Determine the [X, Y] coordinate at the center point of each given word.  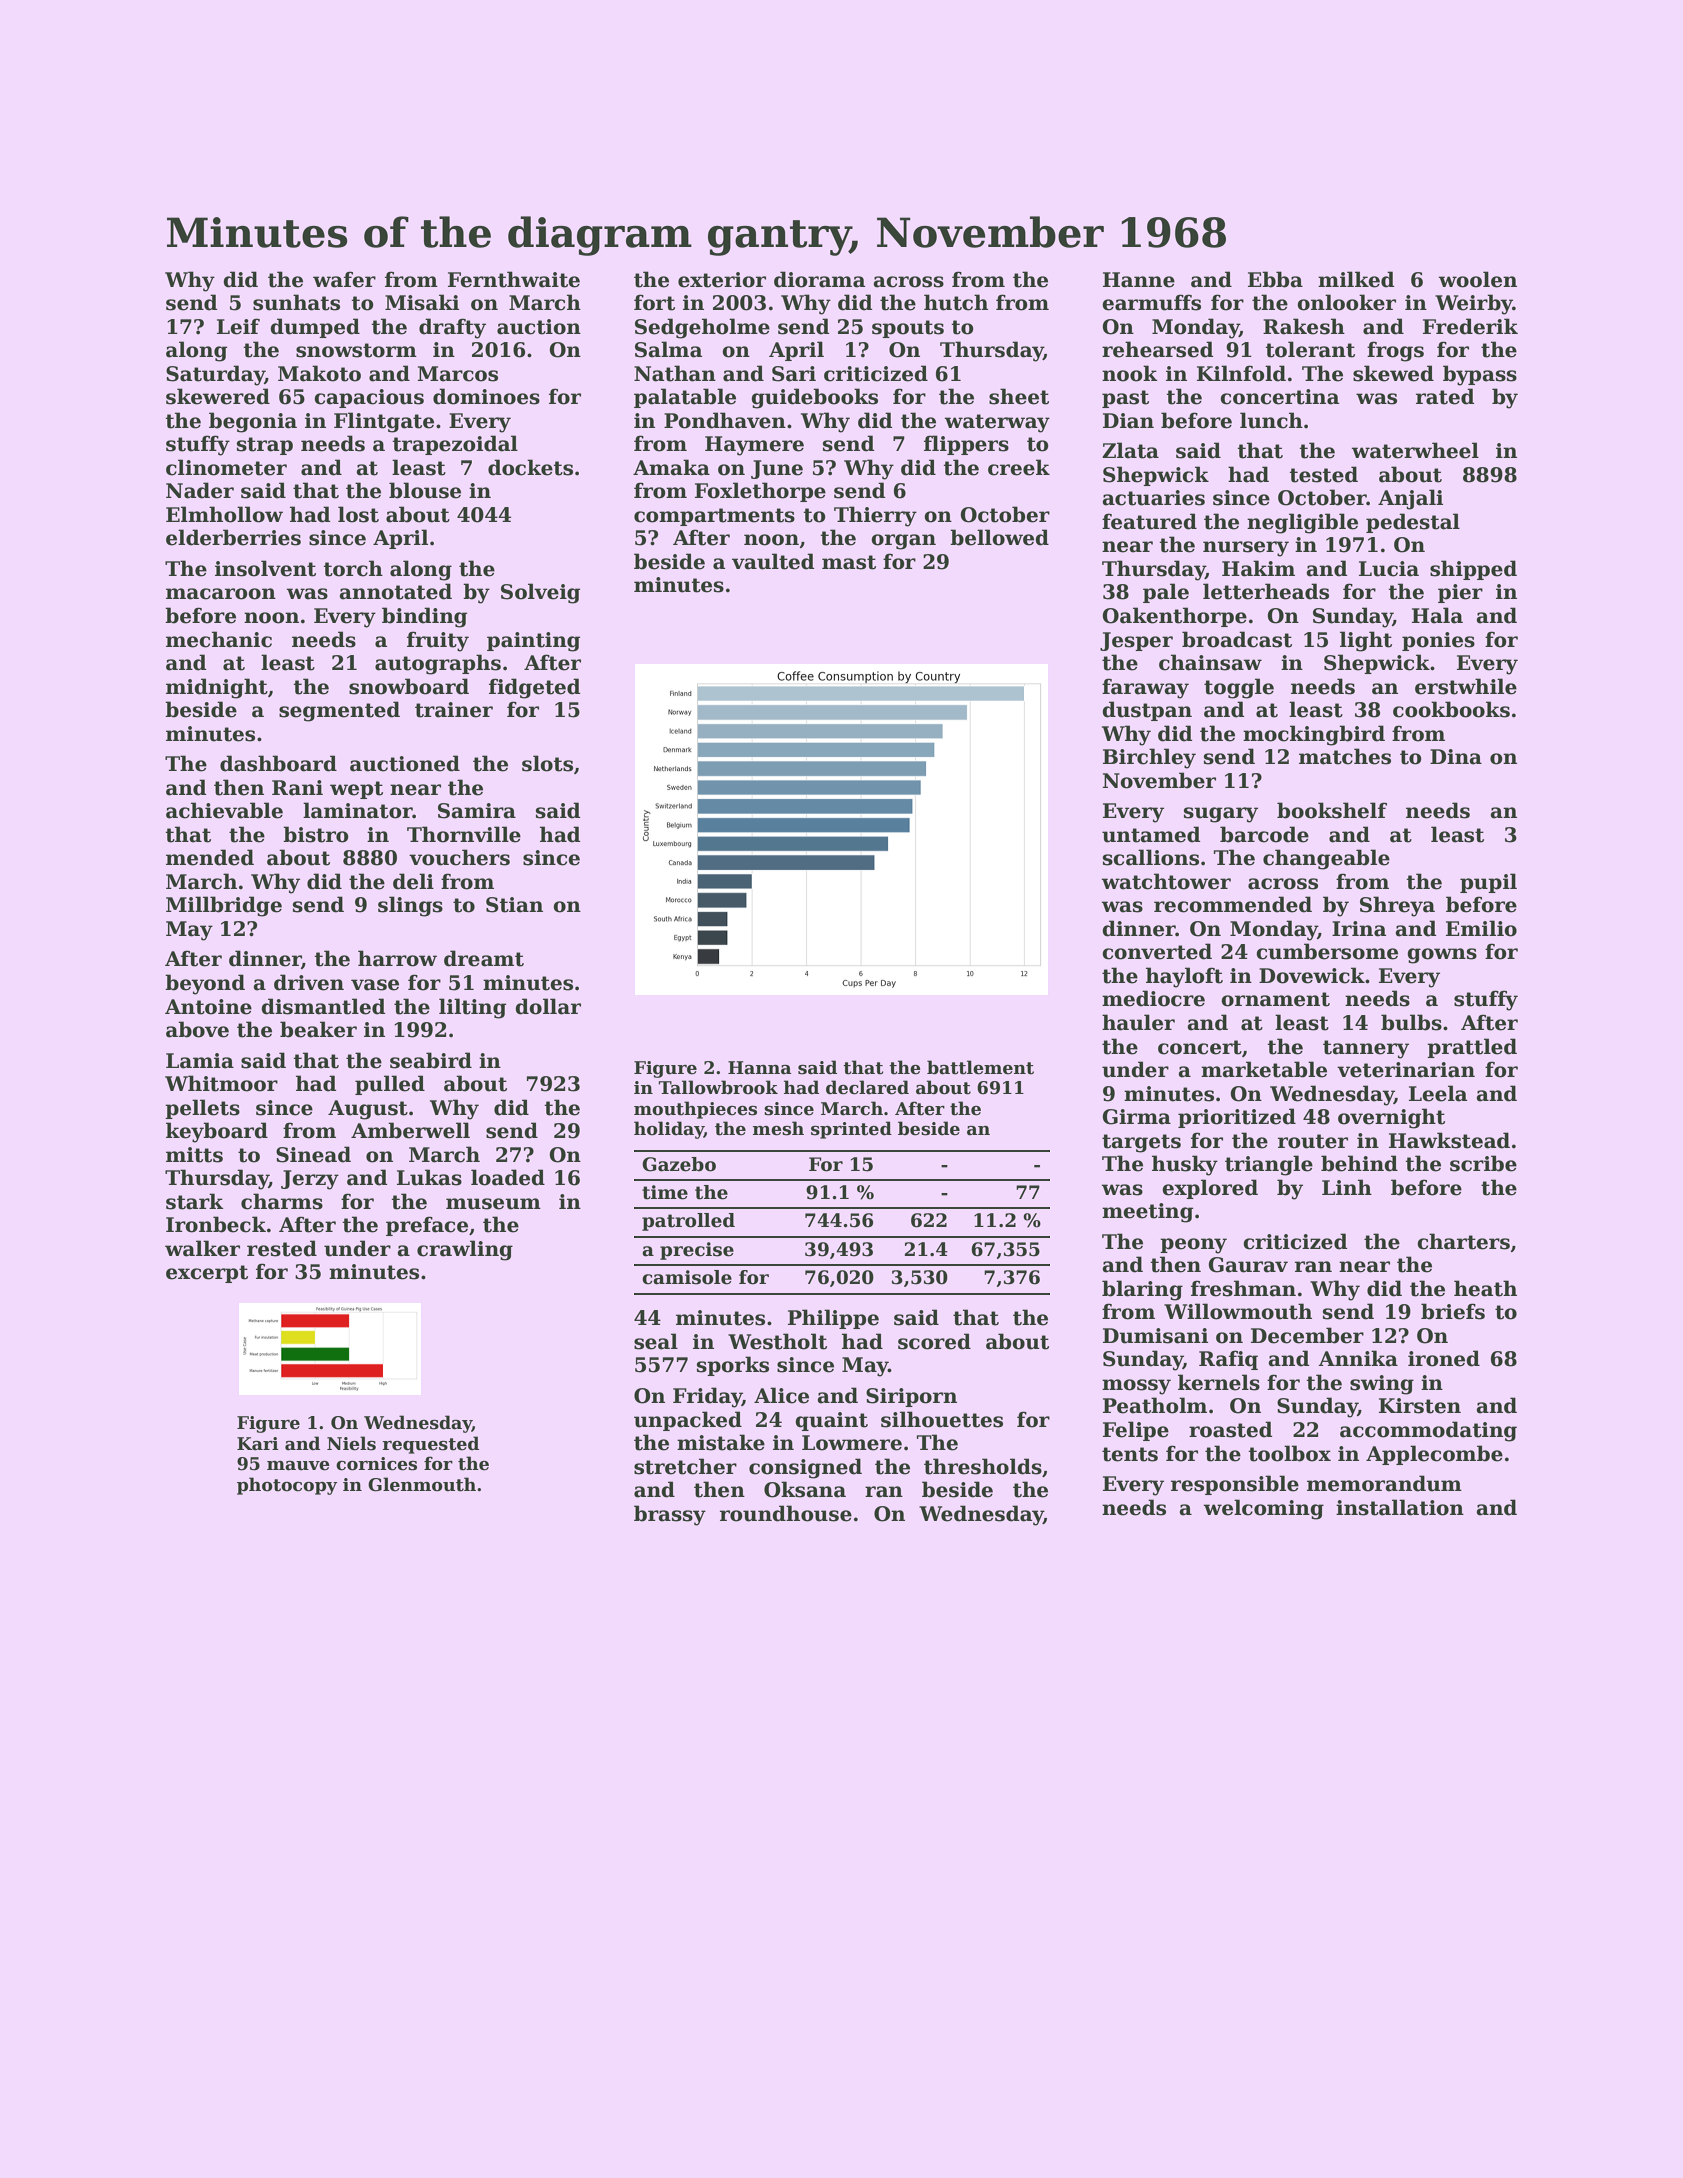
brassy [670, 1515]
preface [427, 1226]
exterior [722, 280]
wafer [344, 279]
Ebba [1275, 279]
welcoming [1263, 1509]
